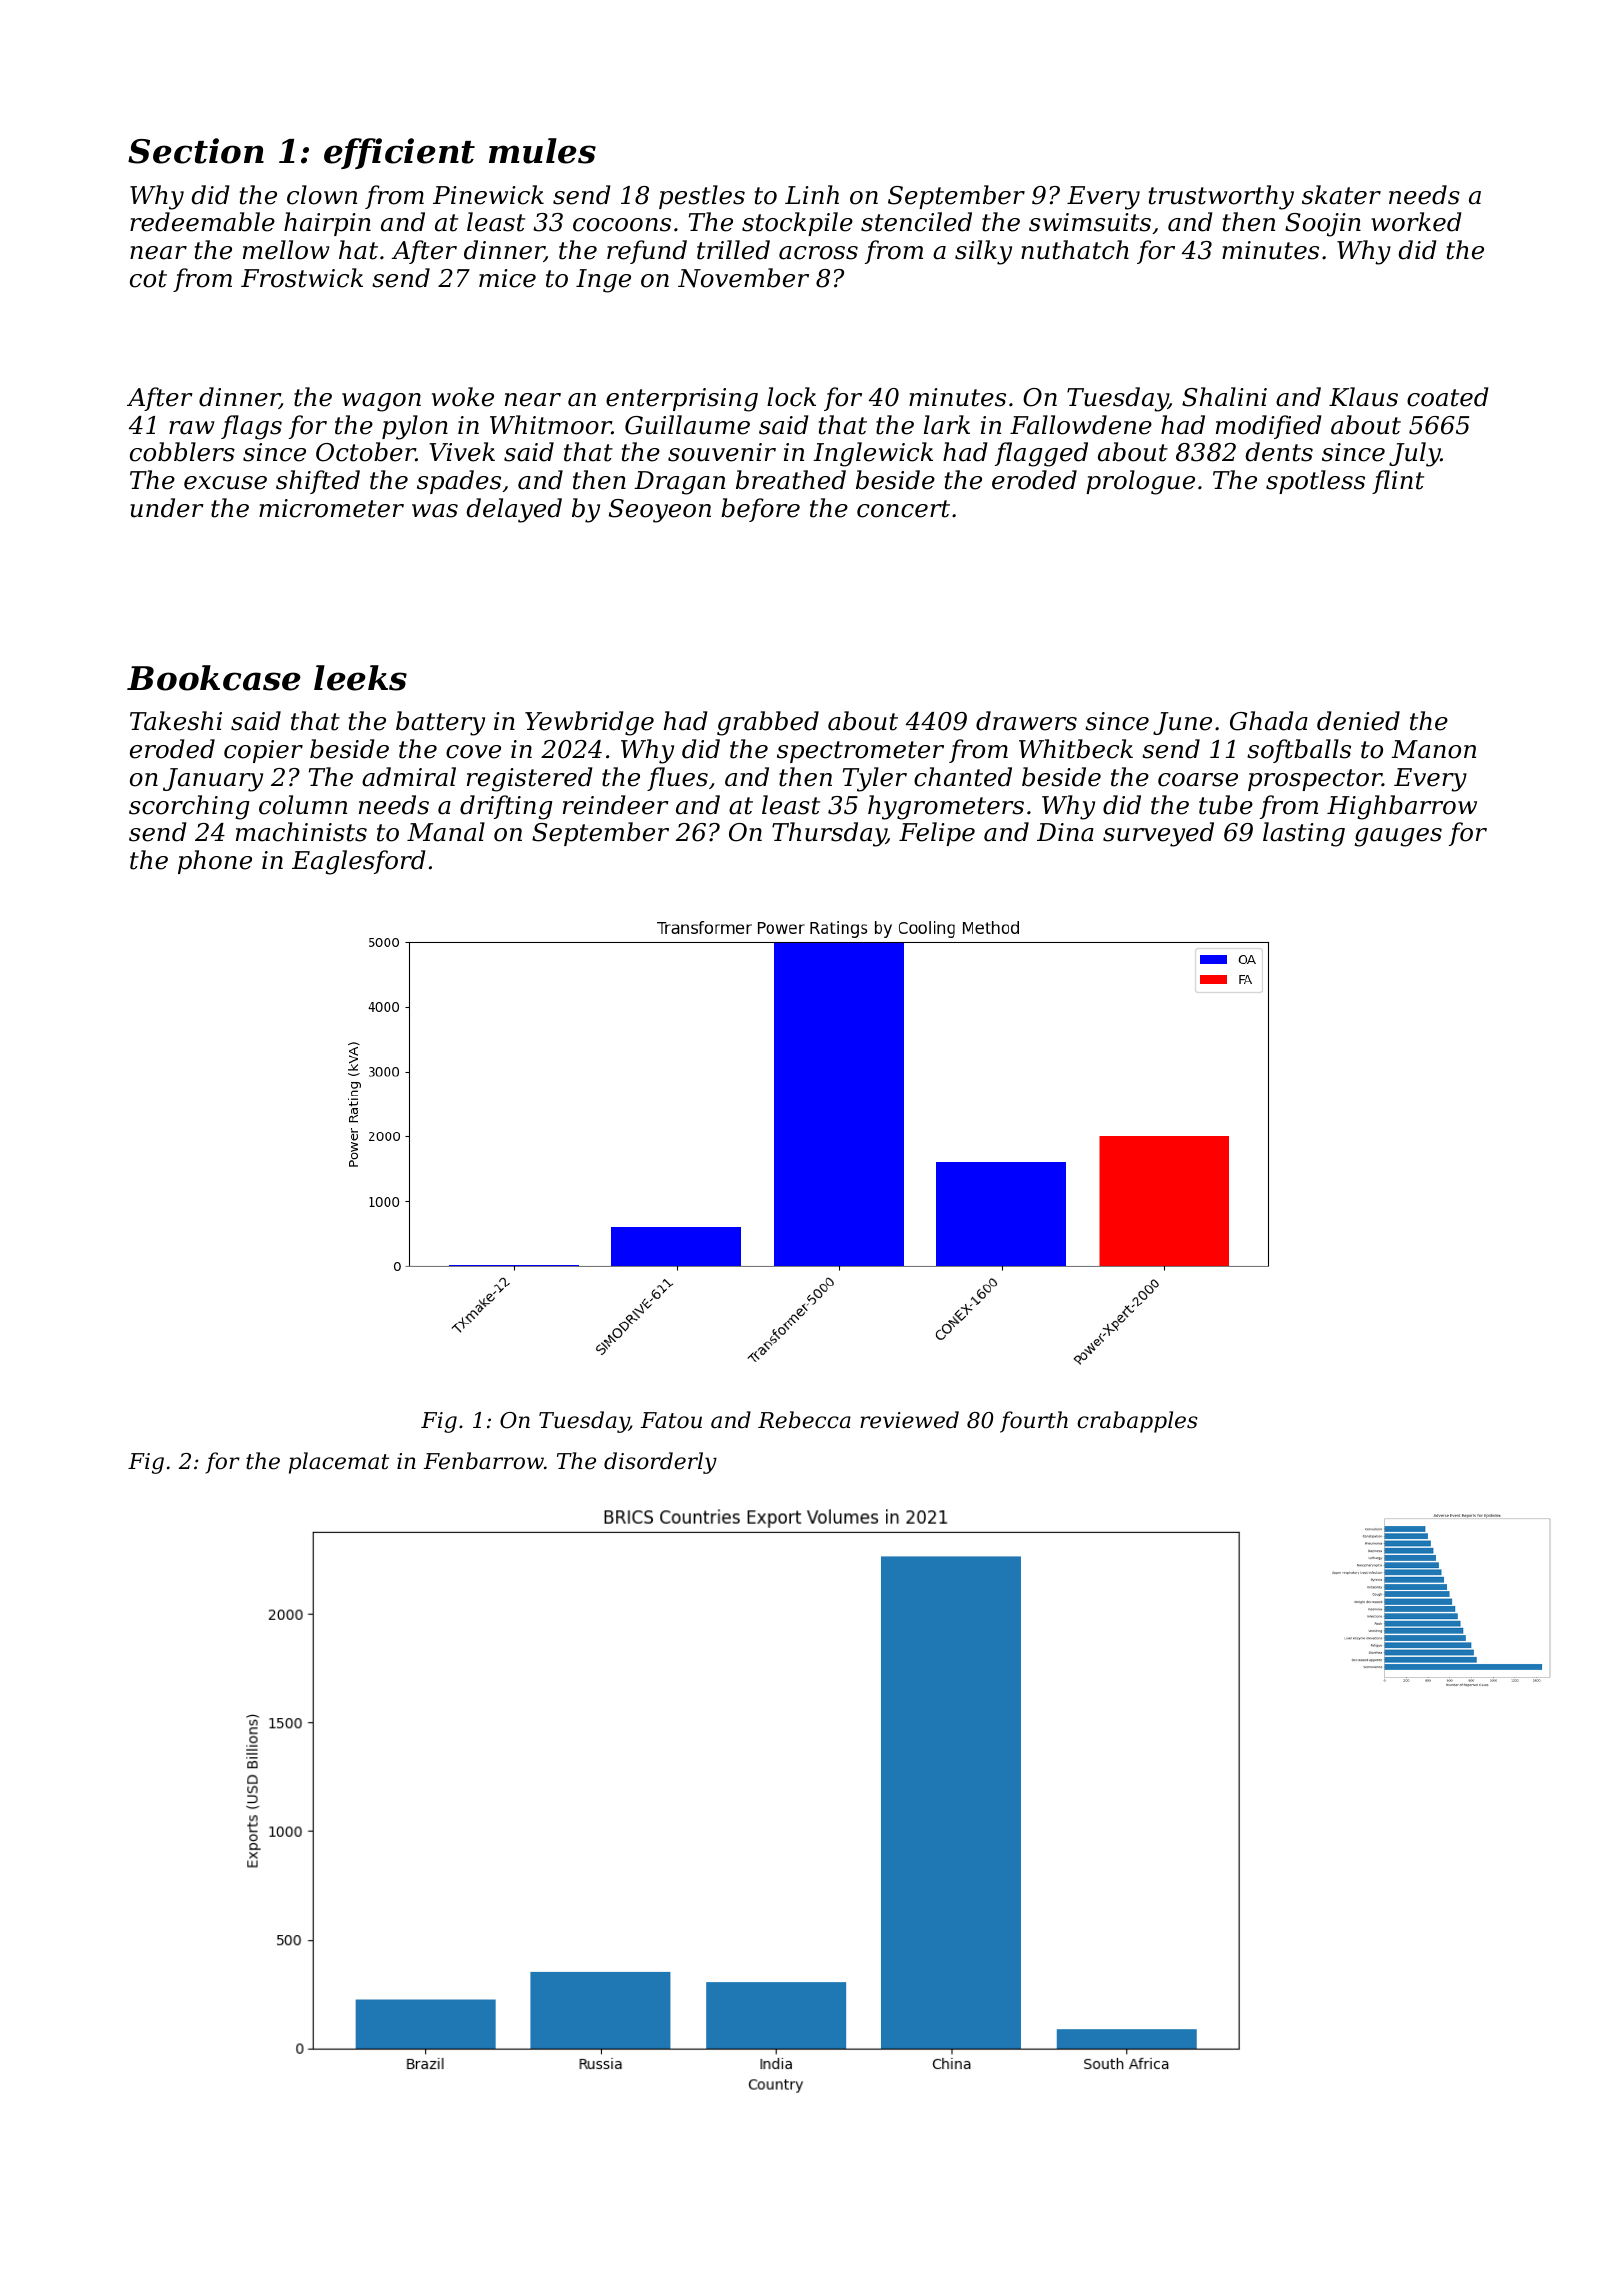 Image resolution: width=1620 pixels, height=2292 pixels. Describe the element at coordinates (1158, 834) in the screenshot. I see `surveyed` at that location.
